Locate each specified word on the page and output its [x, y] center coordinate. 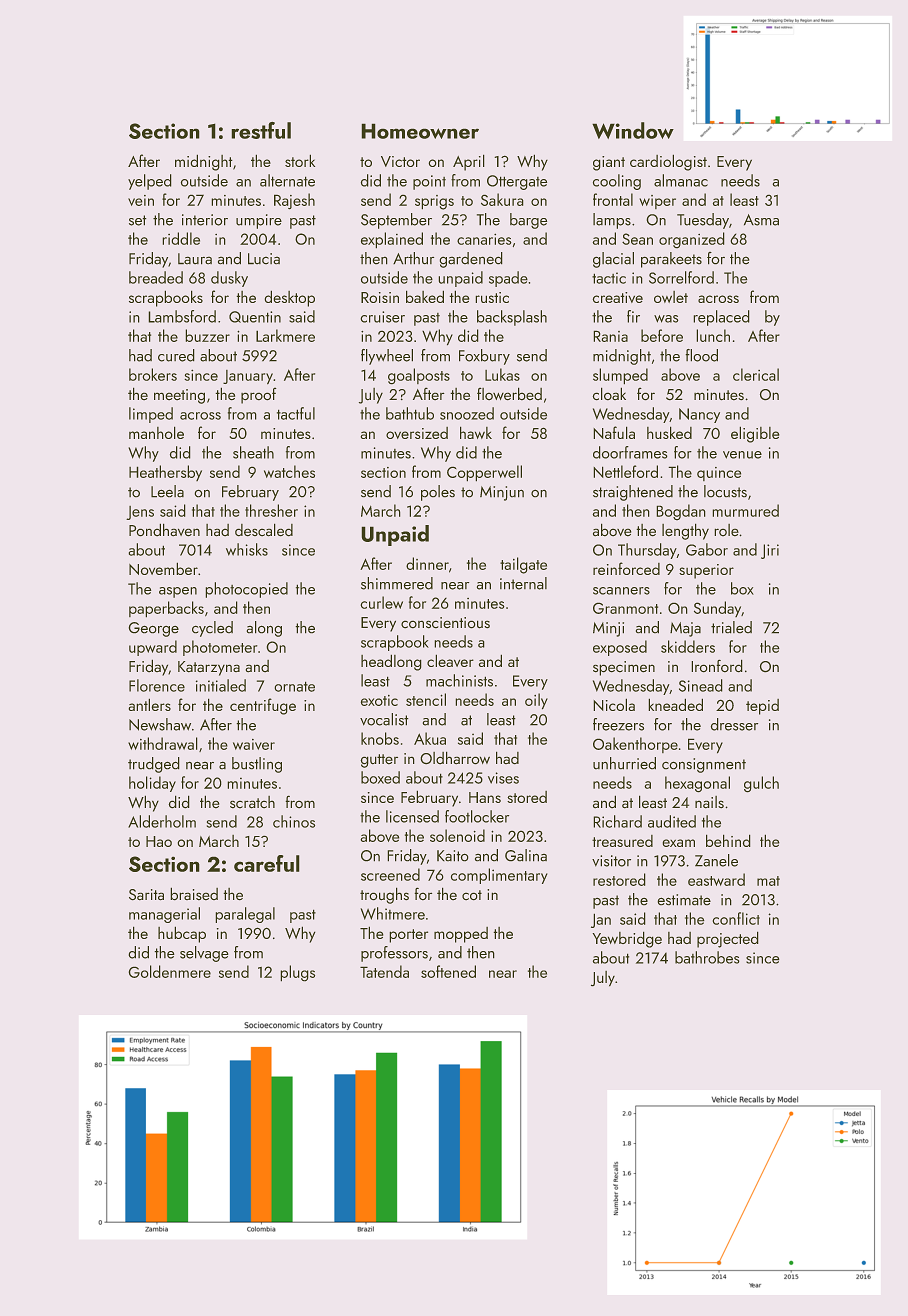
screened [390, 874]
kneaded [676, 705]
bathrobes [707, 957]
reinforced [626, 568]
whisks [247, 549]
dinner [427, 563]
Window [633, 130]
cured [176, 355]
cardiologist [668, 163]
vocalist [384, 719]
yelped [149, 182]
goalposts [419, 376]
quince [719, 474]
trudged [153, 765]
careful [266, 863]
